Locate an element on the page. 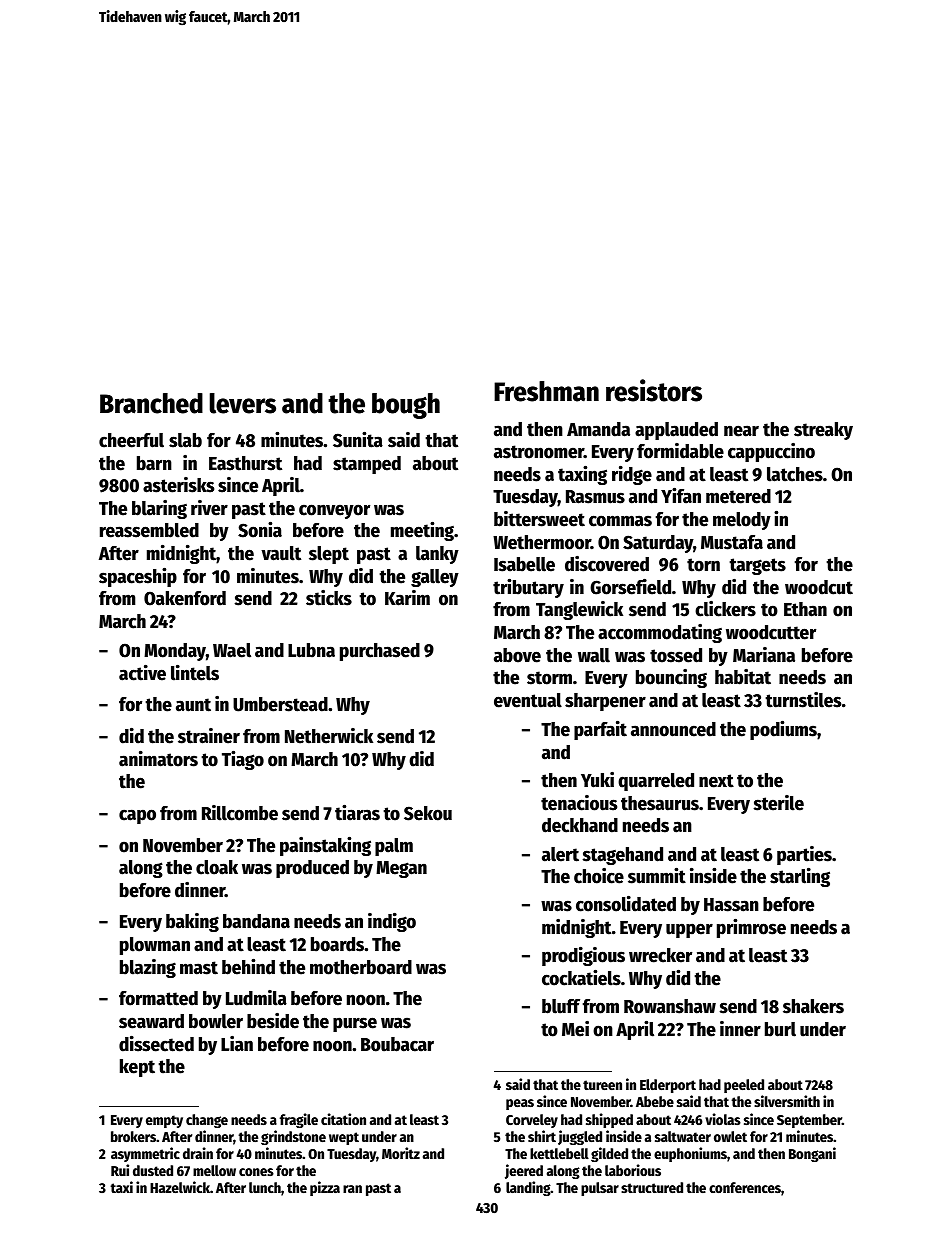  conferences is located at coordinates (745, 1187).
